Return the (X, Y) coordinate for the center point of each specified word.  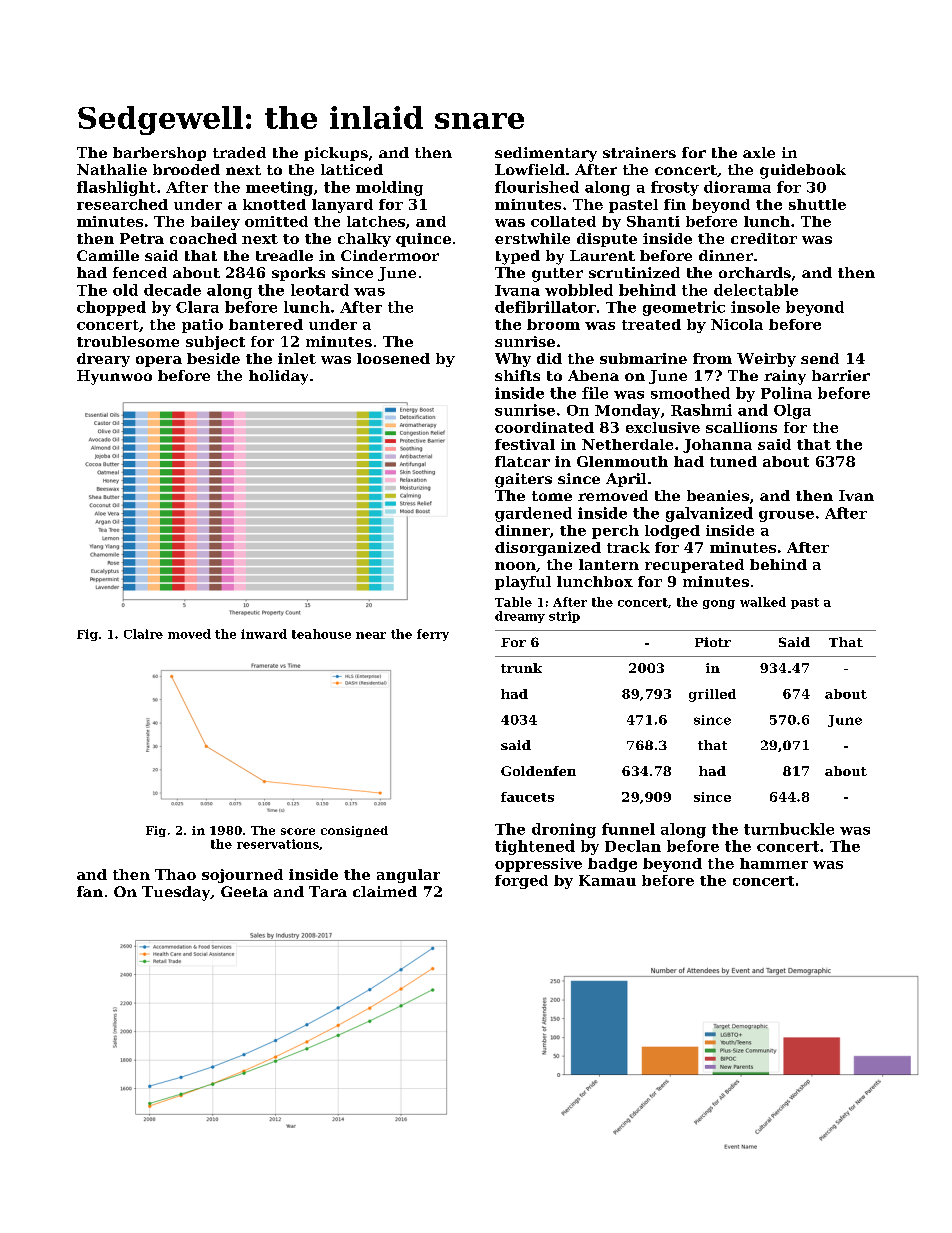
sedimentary (546, 154)
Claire (143, 634)
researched (122, 204)
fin (675, 204)
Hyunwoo (114, 377)
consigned (354, 831)
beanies (718, 495)
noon (515, 566)
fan (90, 891)
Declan (633, 846)
